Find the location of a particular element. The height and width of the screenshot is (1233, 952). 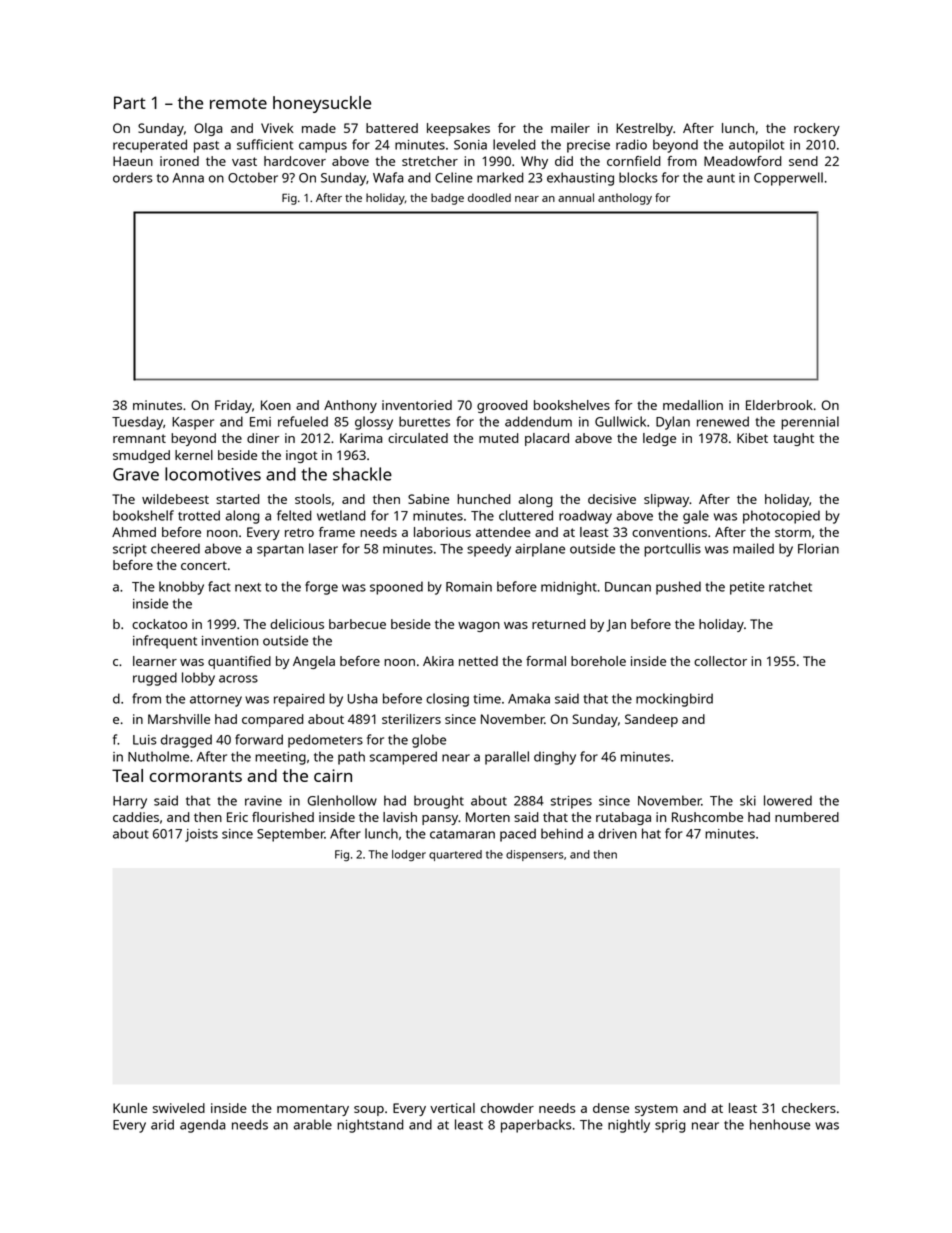

rockery is located at coordinates (817, 129).
